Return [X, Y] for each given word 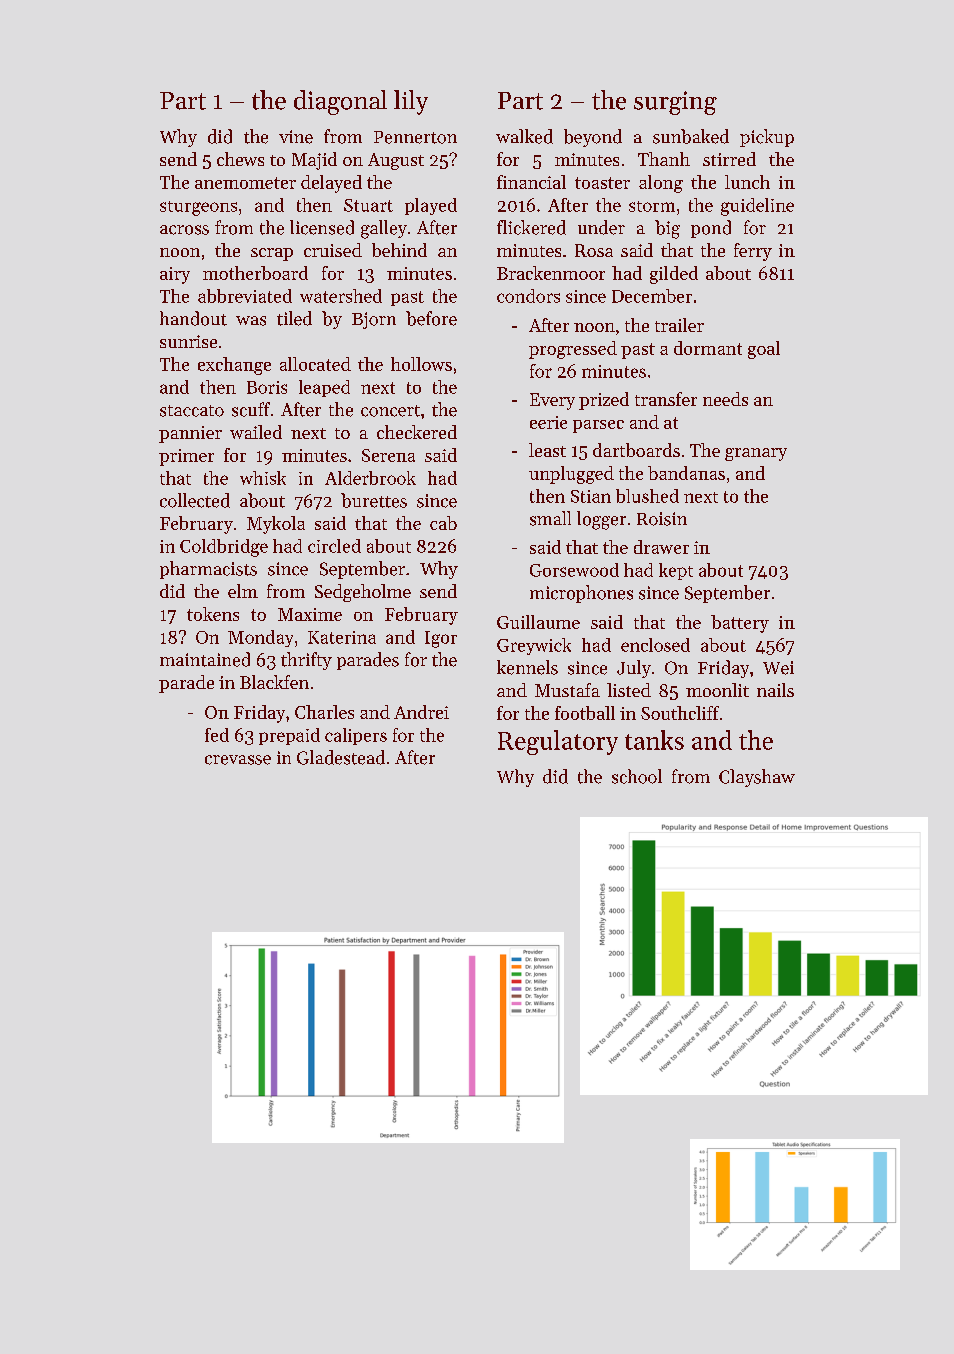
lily [411, 102]
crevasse [238, 760]
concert [390, 411]
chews [240, 159]
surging [675, 103]
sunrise [188, 341]
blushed [647, 496]
